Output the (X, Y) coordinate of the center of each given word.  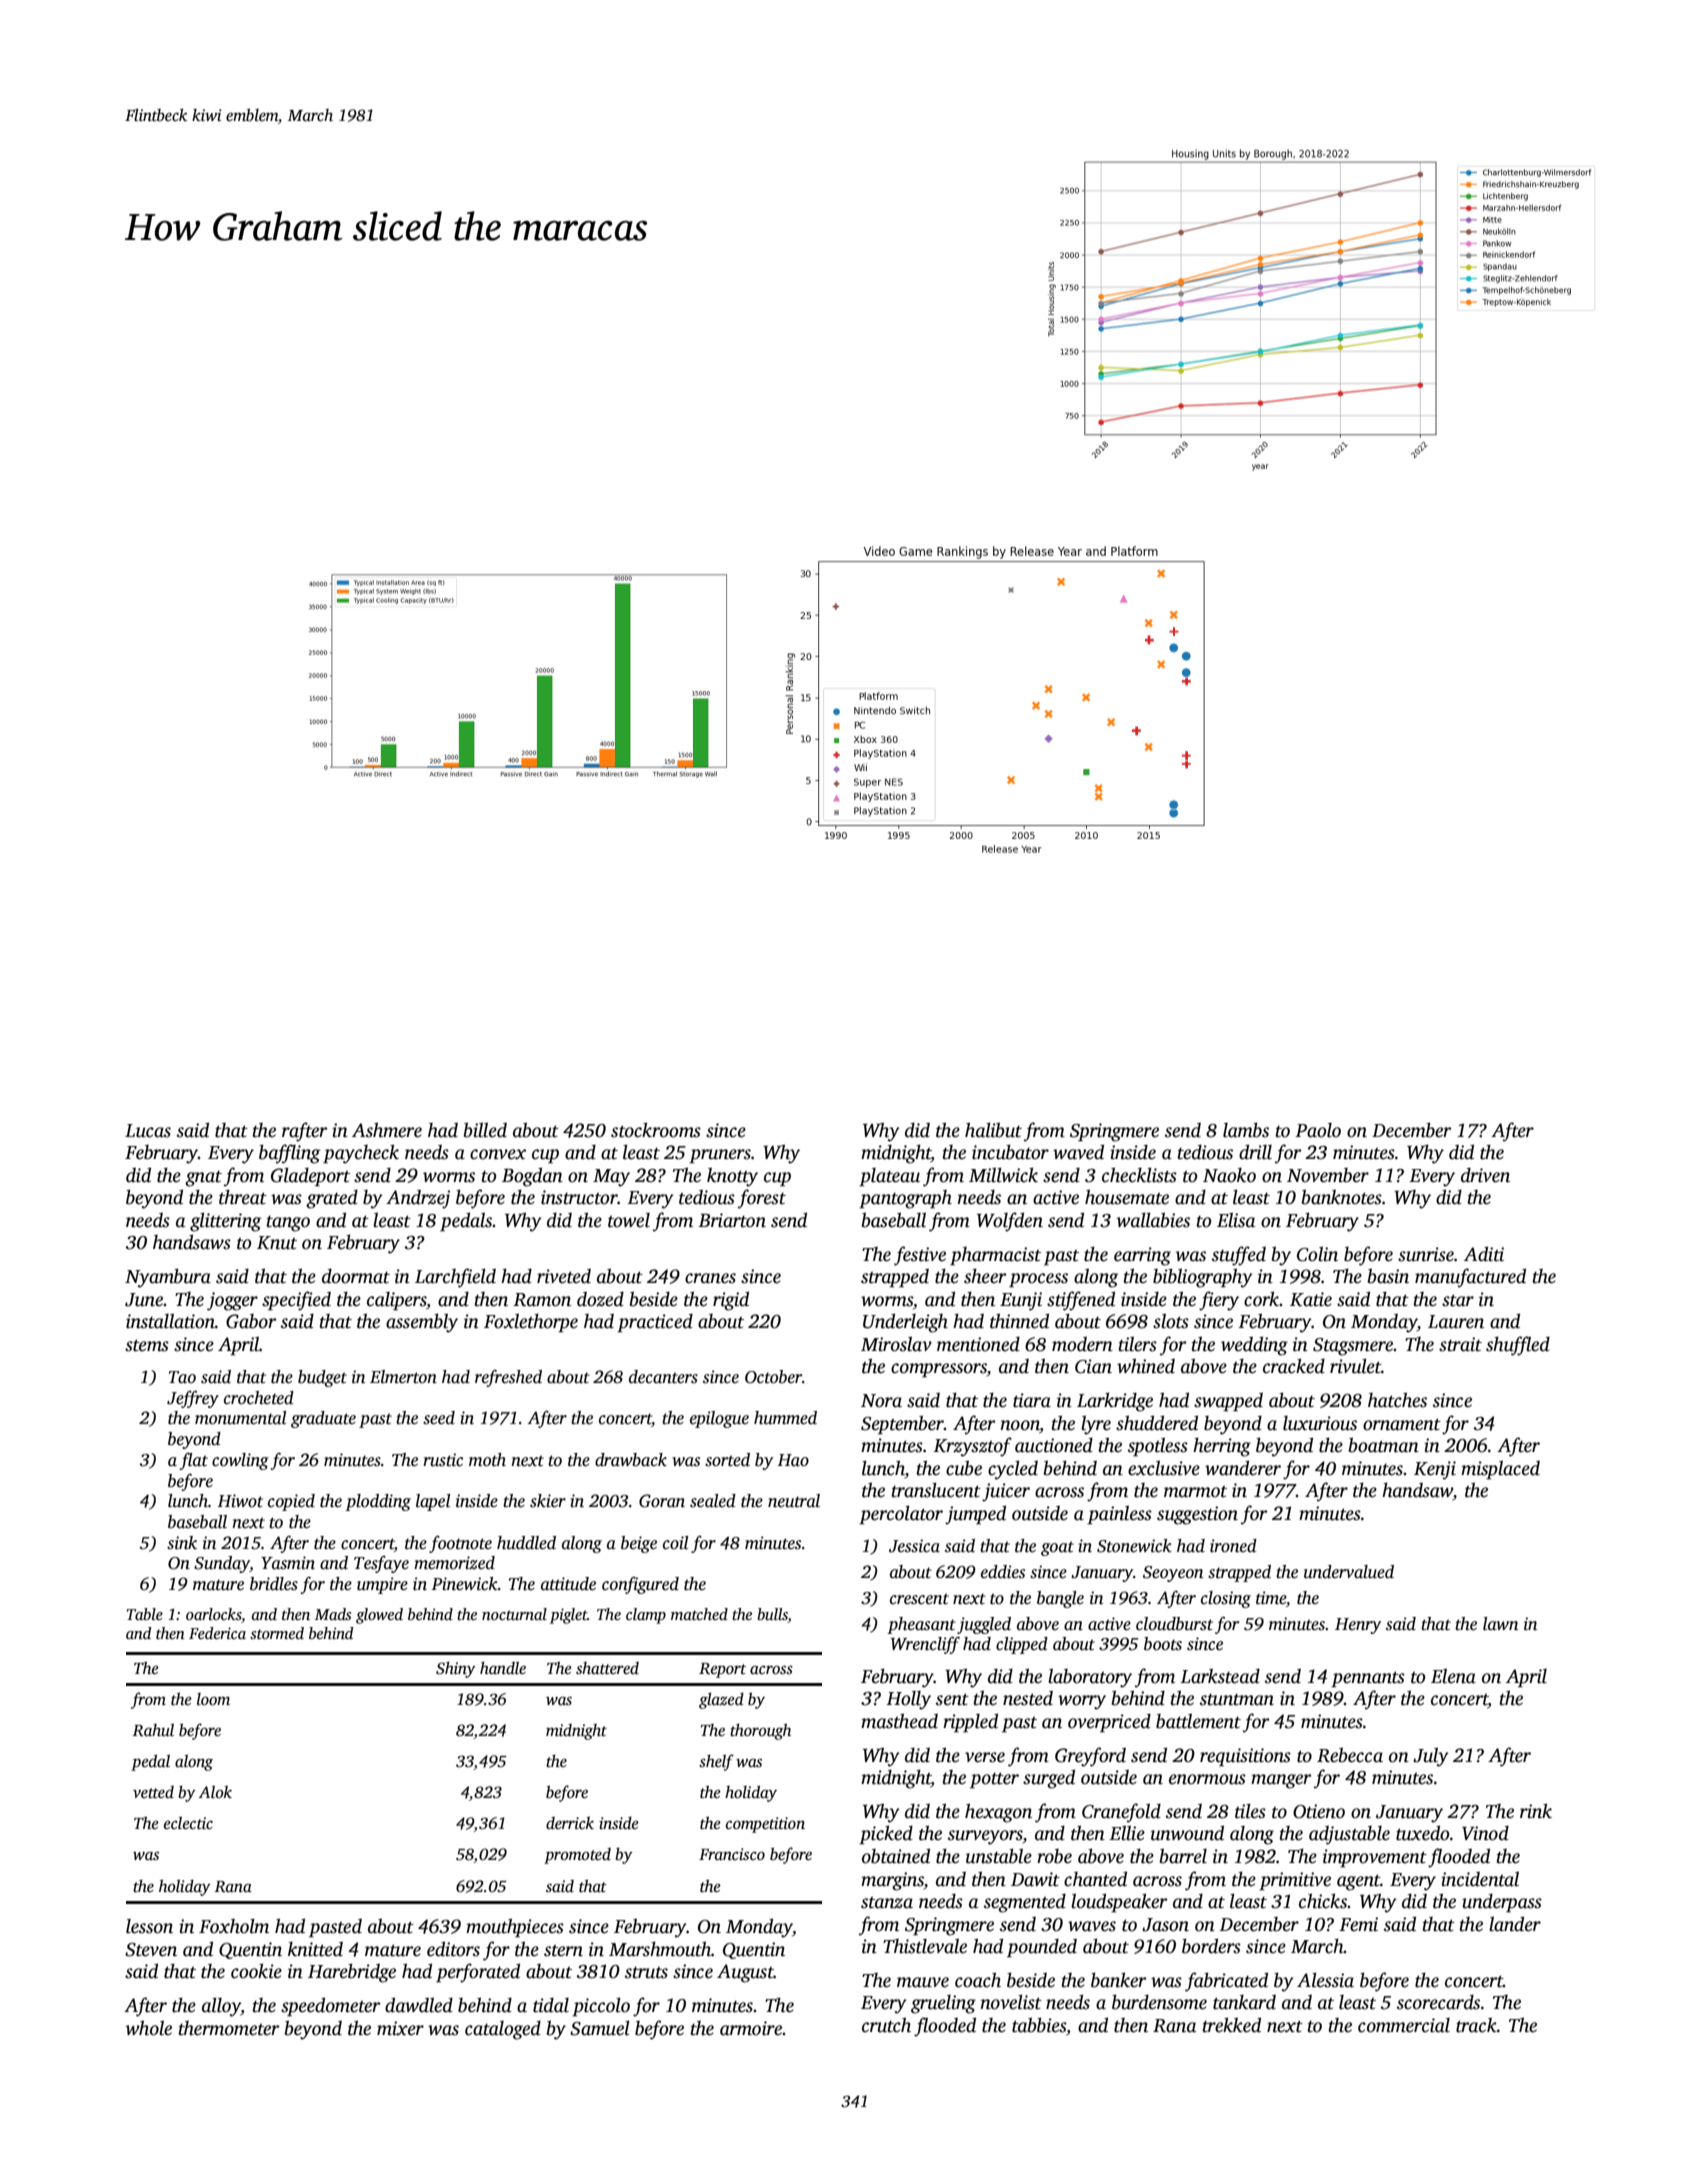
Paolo (1318, 1130)
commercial (1404, 2025)
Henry (1358, 1626)
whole (149, 2028)
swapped (1228, 1402)
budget (322, 1378)
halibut (993, 1130)
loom (213, 1699)
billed (485, 1130)
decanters (663, 1377)
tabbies (1039, 2025)
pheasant (921, 1625)
